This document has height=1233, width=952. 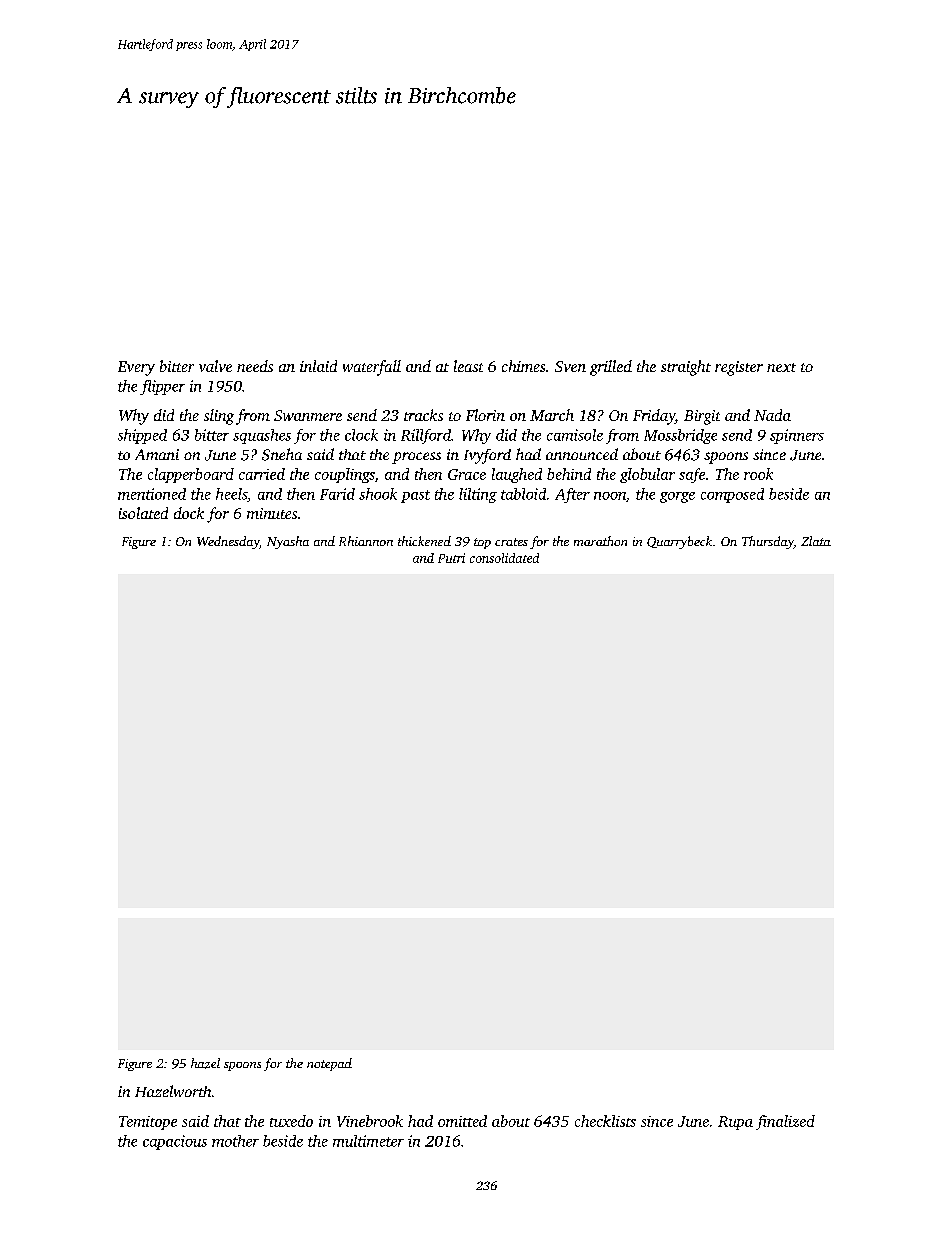 I want to click on tuxedo, so click(x=291, y=1121).
